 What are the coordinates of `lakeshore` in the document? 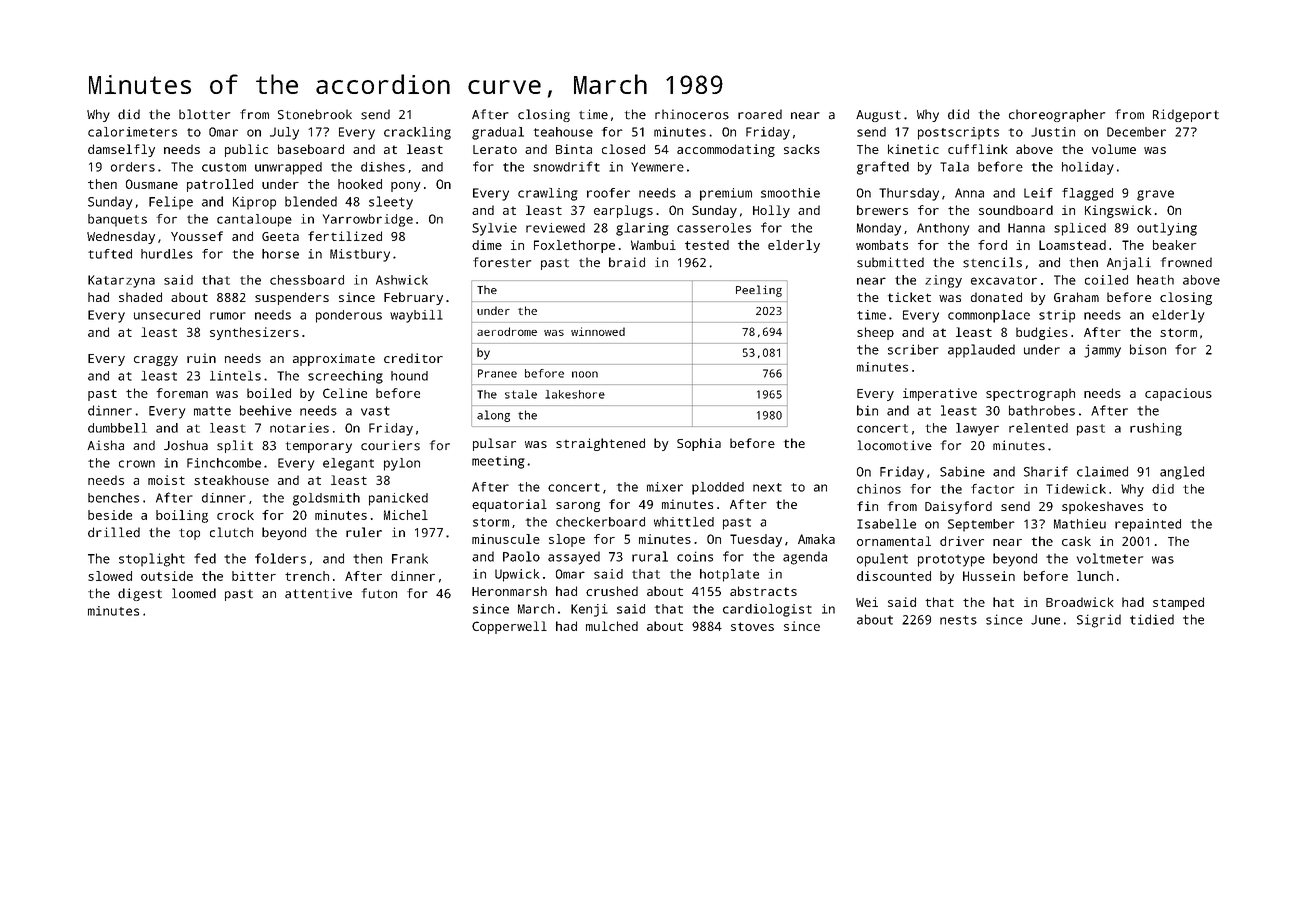 It's located at (575, 394).
